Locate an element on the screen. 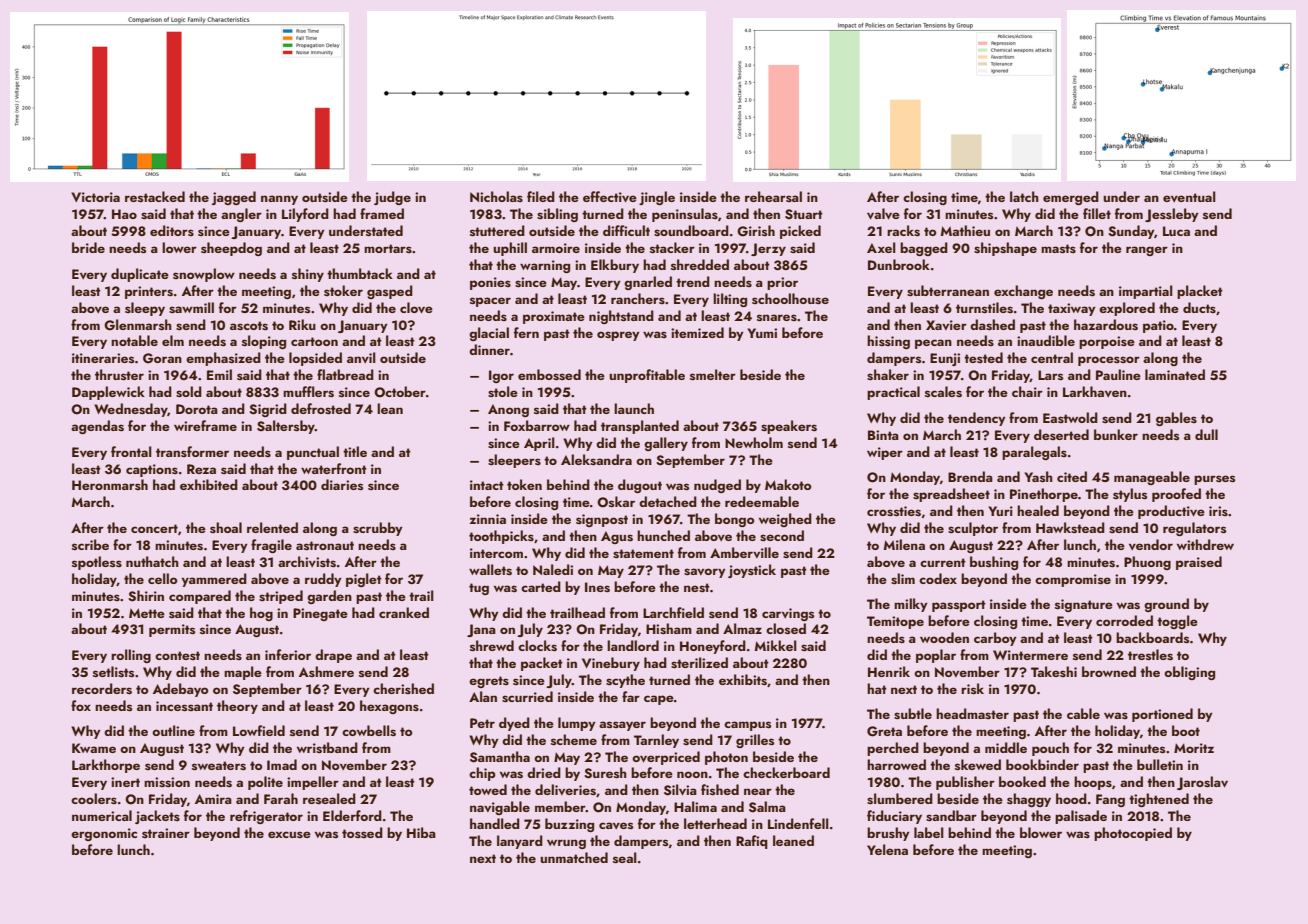 This screenshot has height=924, width=1308. Alan is located at coordinates (483, 696).
